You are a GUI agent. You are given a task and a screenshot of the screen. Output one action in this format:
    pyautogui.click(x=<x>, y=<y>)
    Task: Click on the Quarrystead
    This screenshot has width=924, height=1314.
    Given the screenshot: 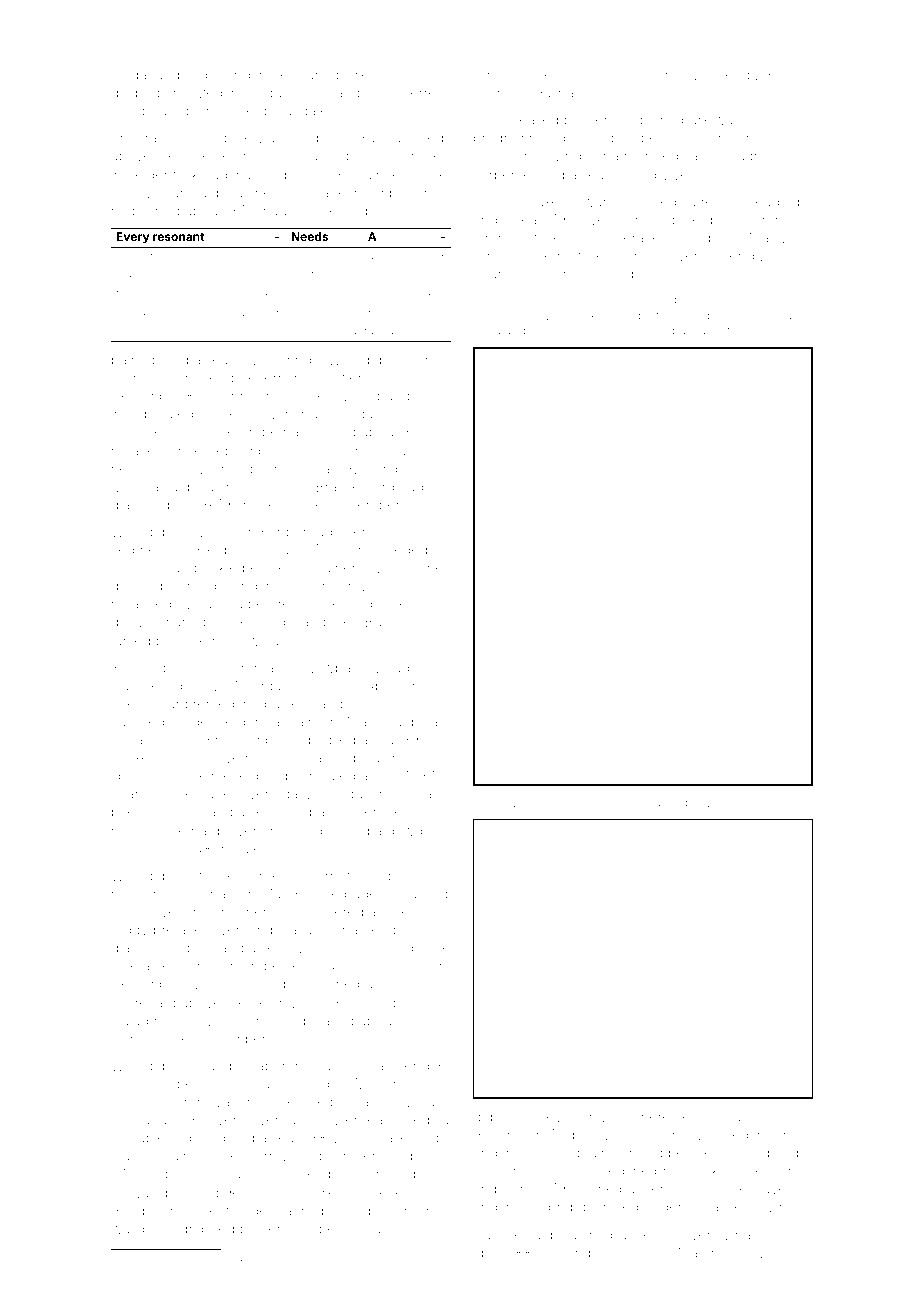 What is the action you would take?
    pyautogui.click(x=352, y=1067)
